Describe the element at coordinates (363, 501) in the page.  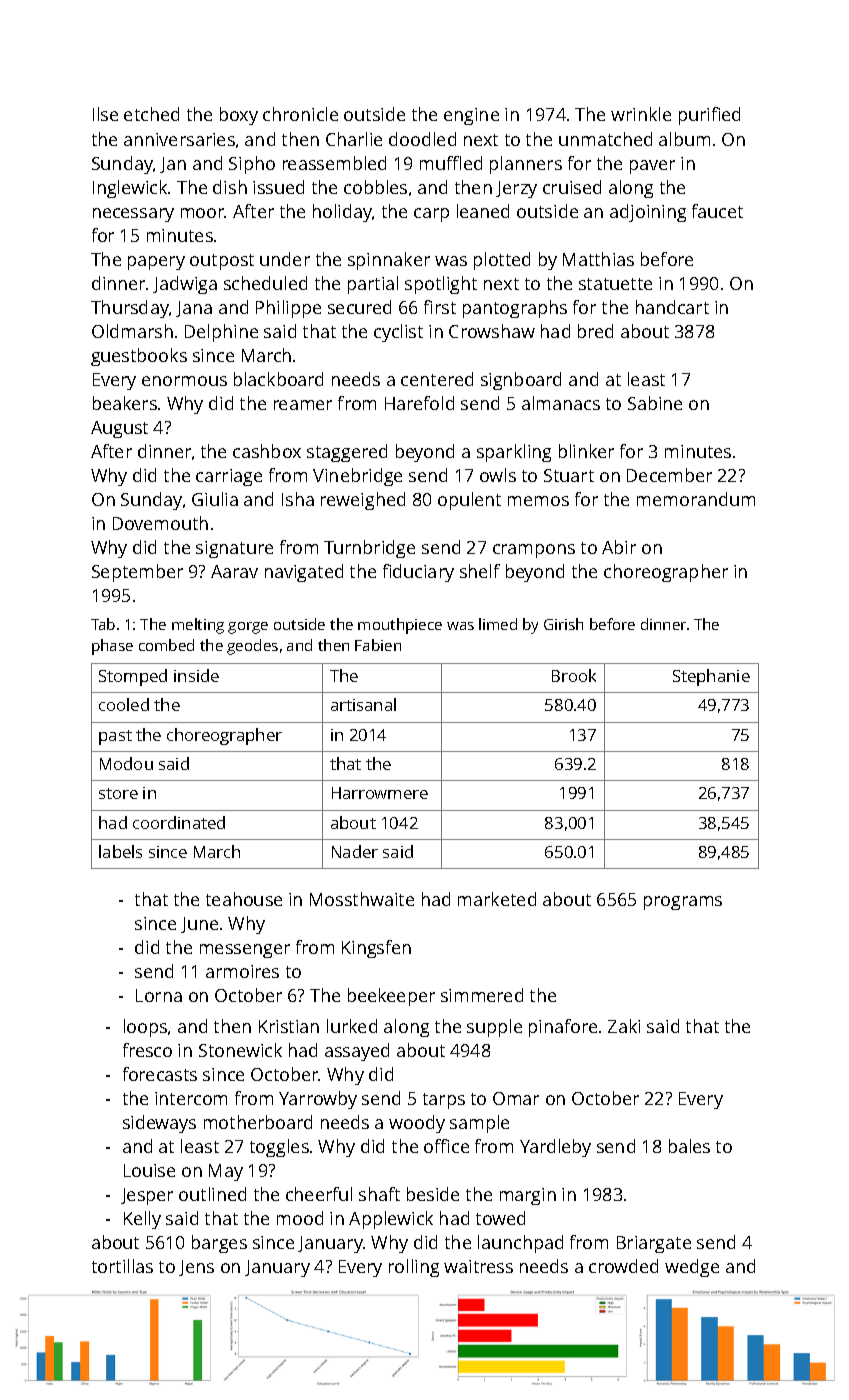
I see `reweighed` at that location.
